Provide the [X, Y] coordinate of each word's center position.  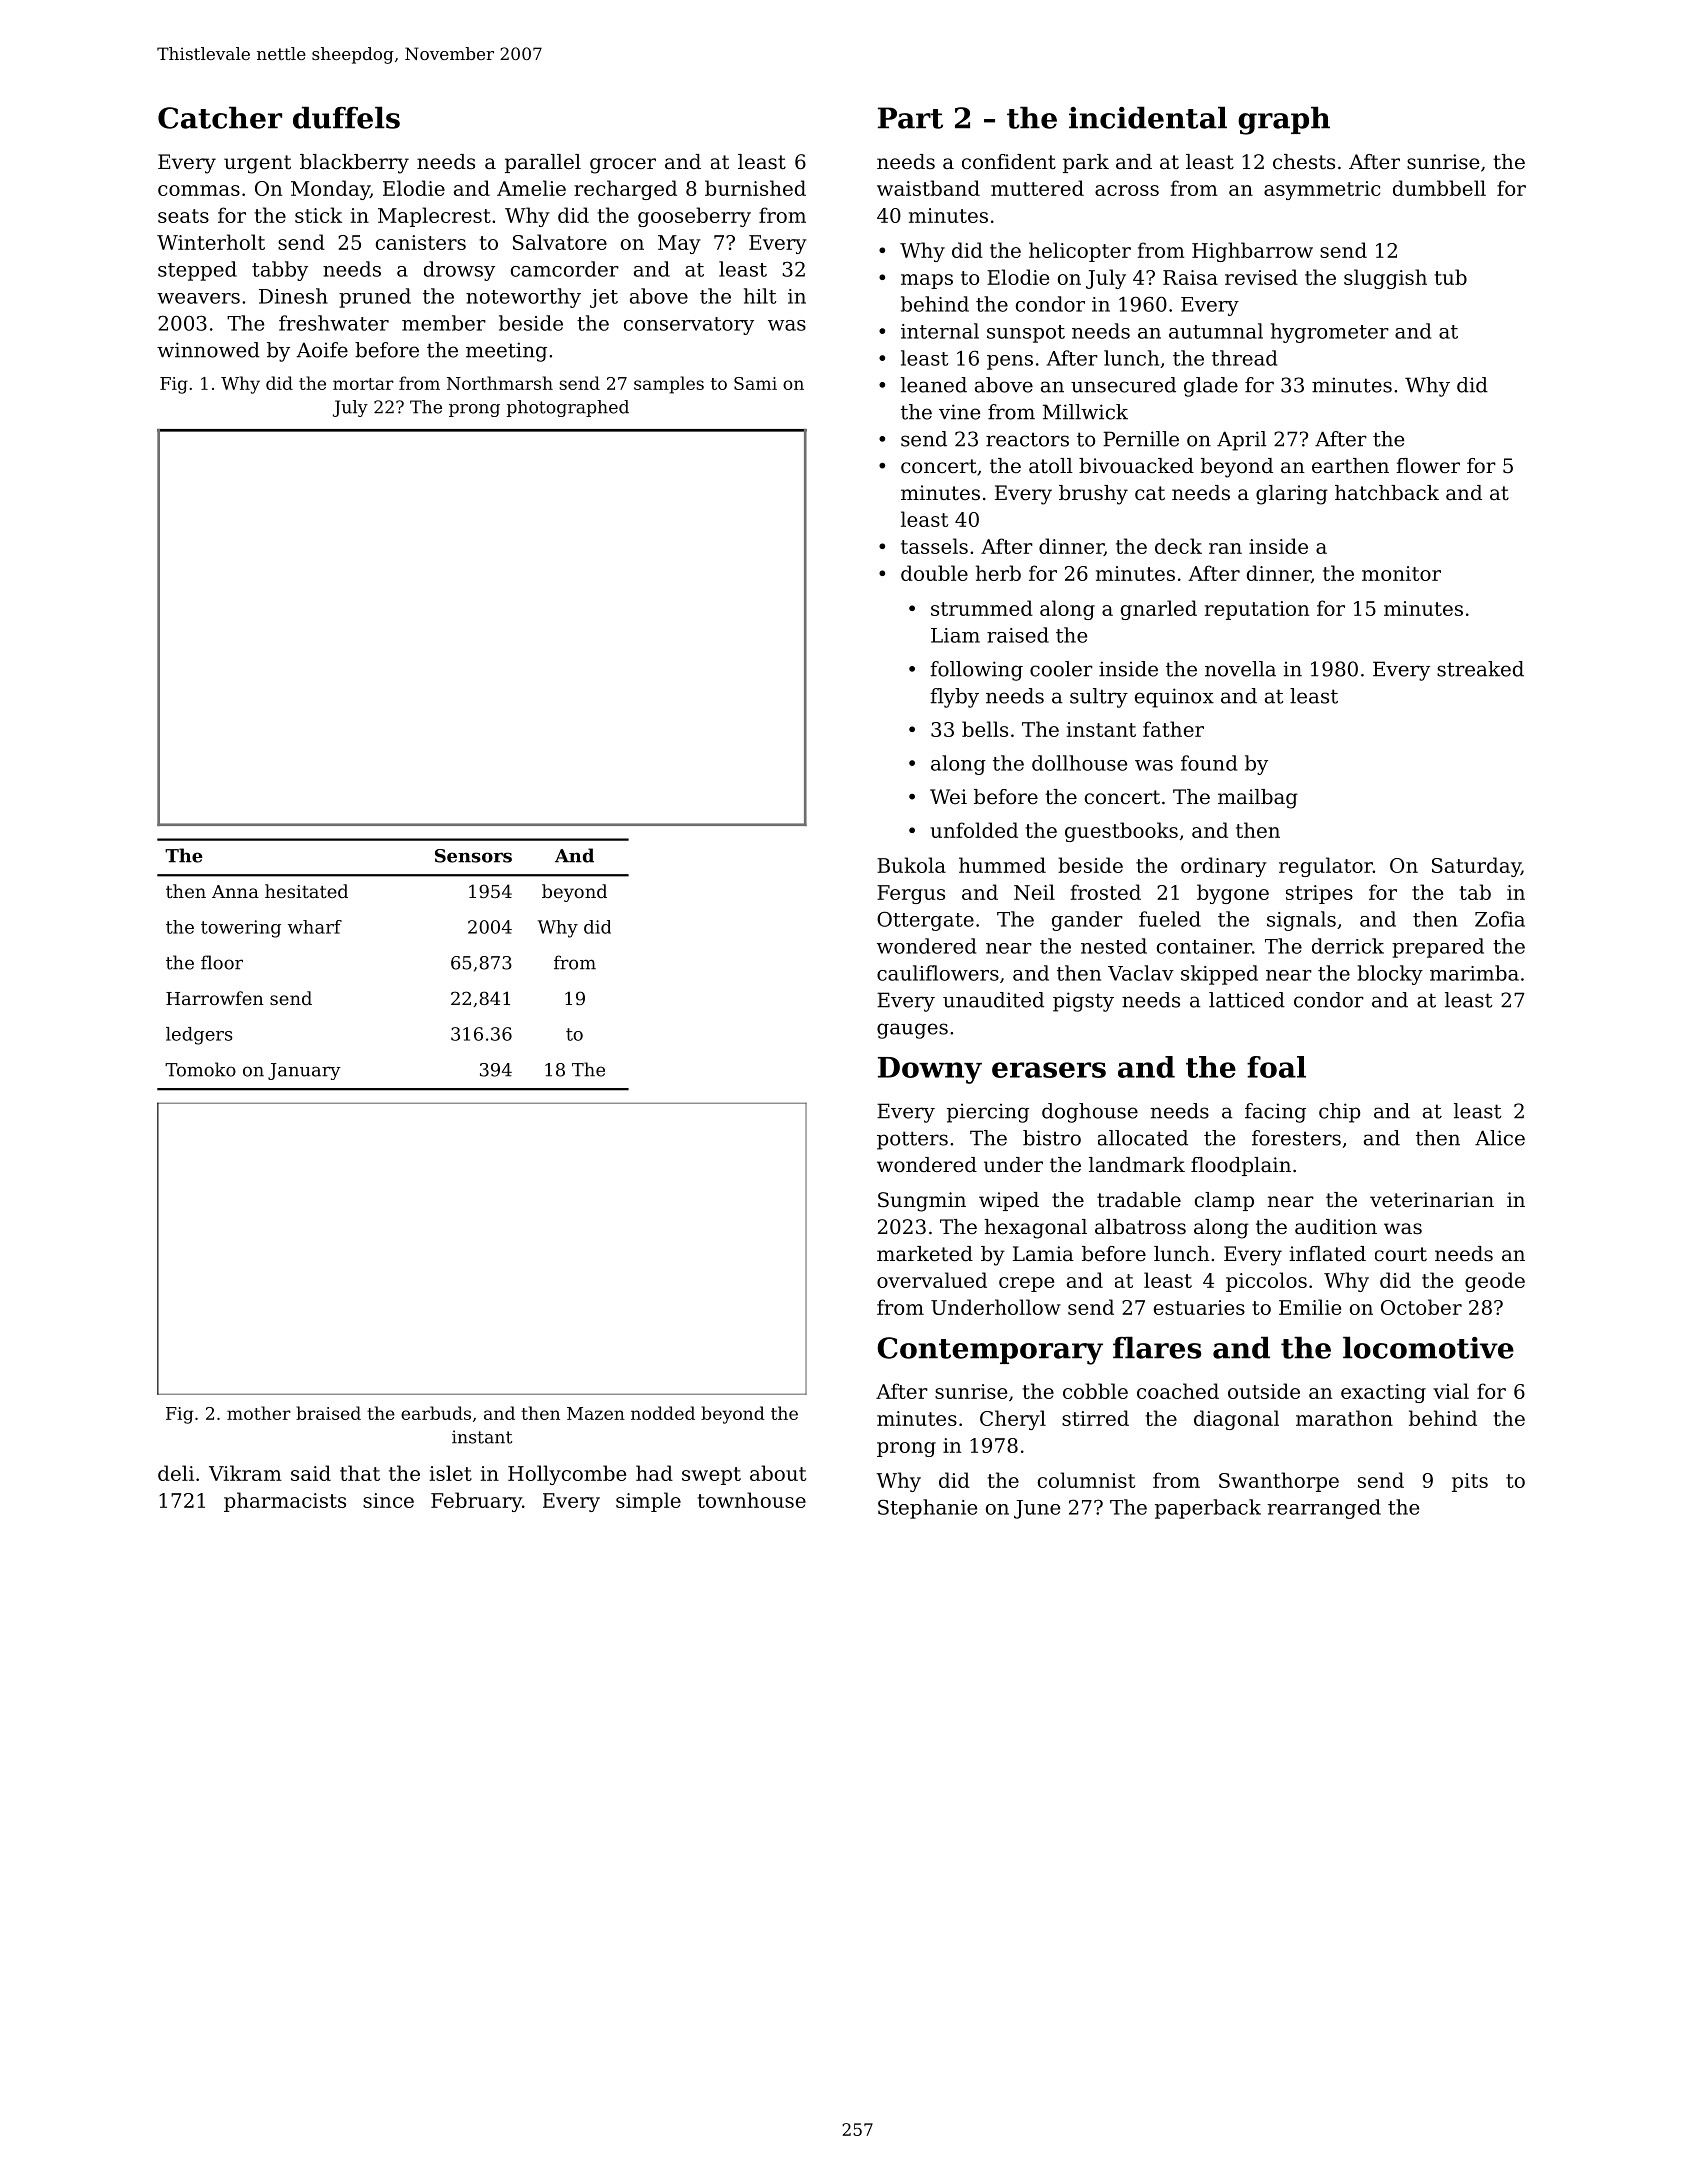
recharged [625, 190]
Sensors [473, 856]
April [1241, 441]
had [654, 1473]
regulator [1326, 867]
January [304, 1071]
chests [1304, 161]
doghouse [1090, 1113]
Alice [1500, 1138]
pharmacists [285, 1502]
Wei [948, 796]
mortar [363, 384]
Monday [330, 190]
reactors [1027, 439]
